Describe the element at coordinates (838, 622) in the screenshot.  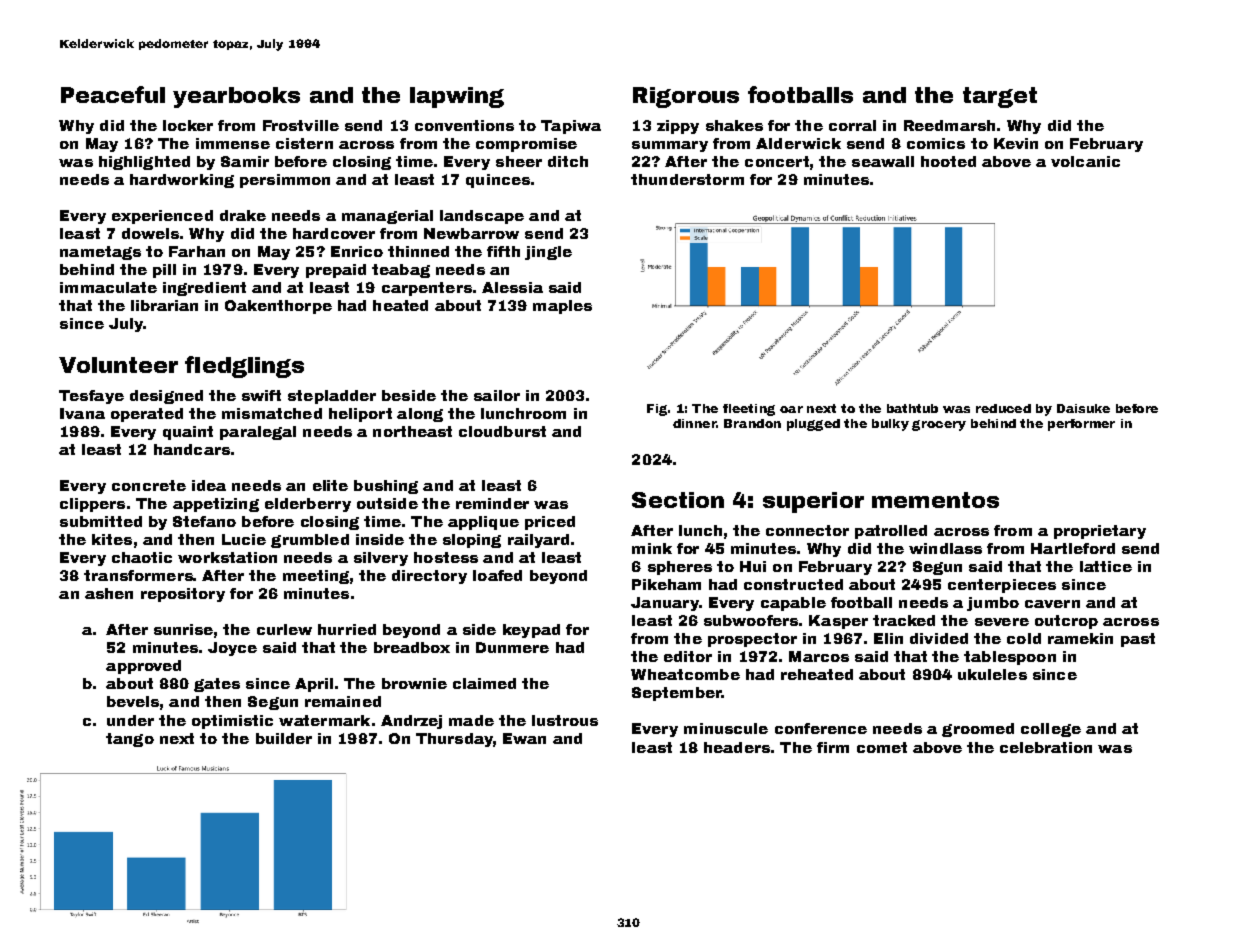
I see `Kasper` at that location.
